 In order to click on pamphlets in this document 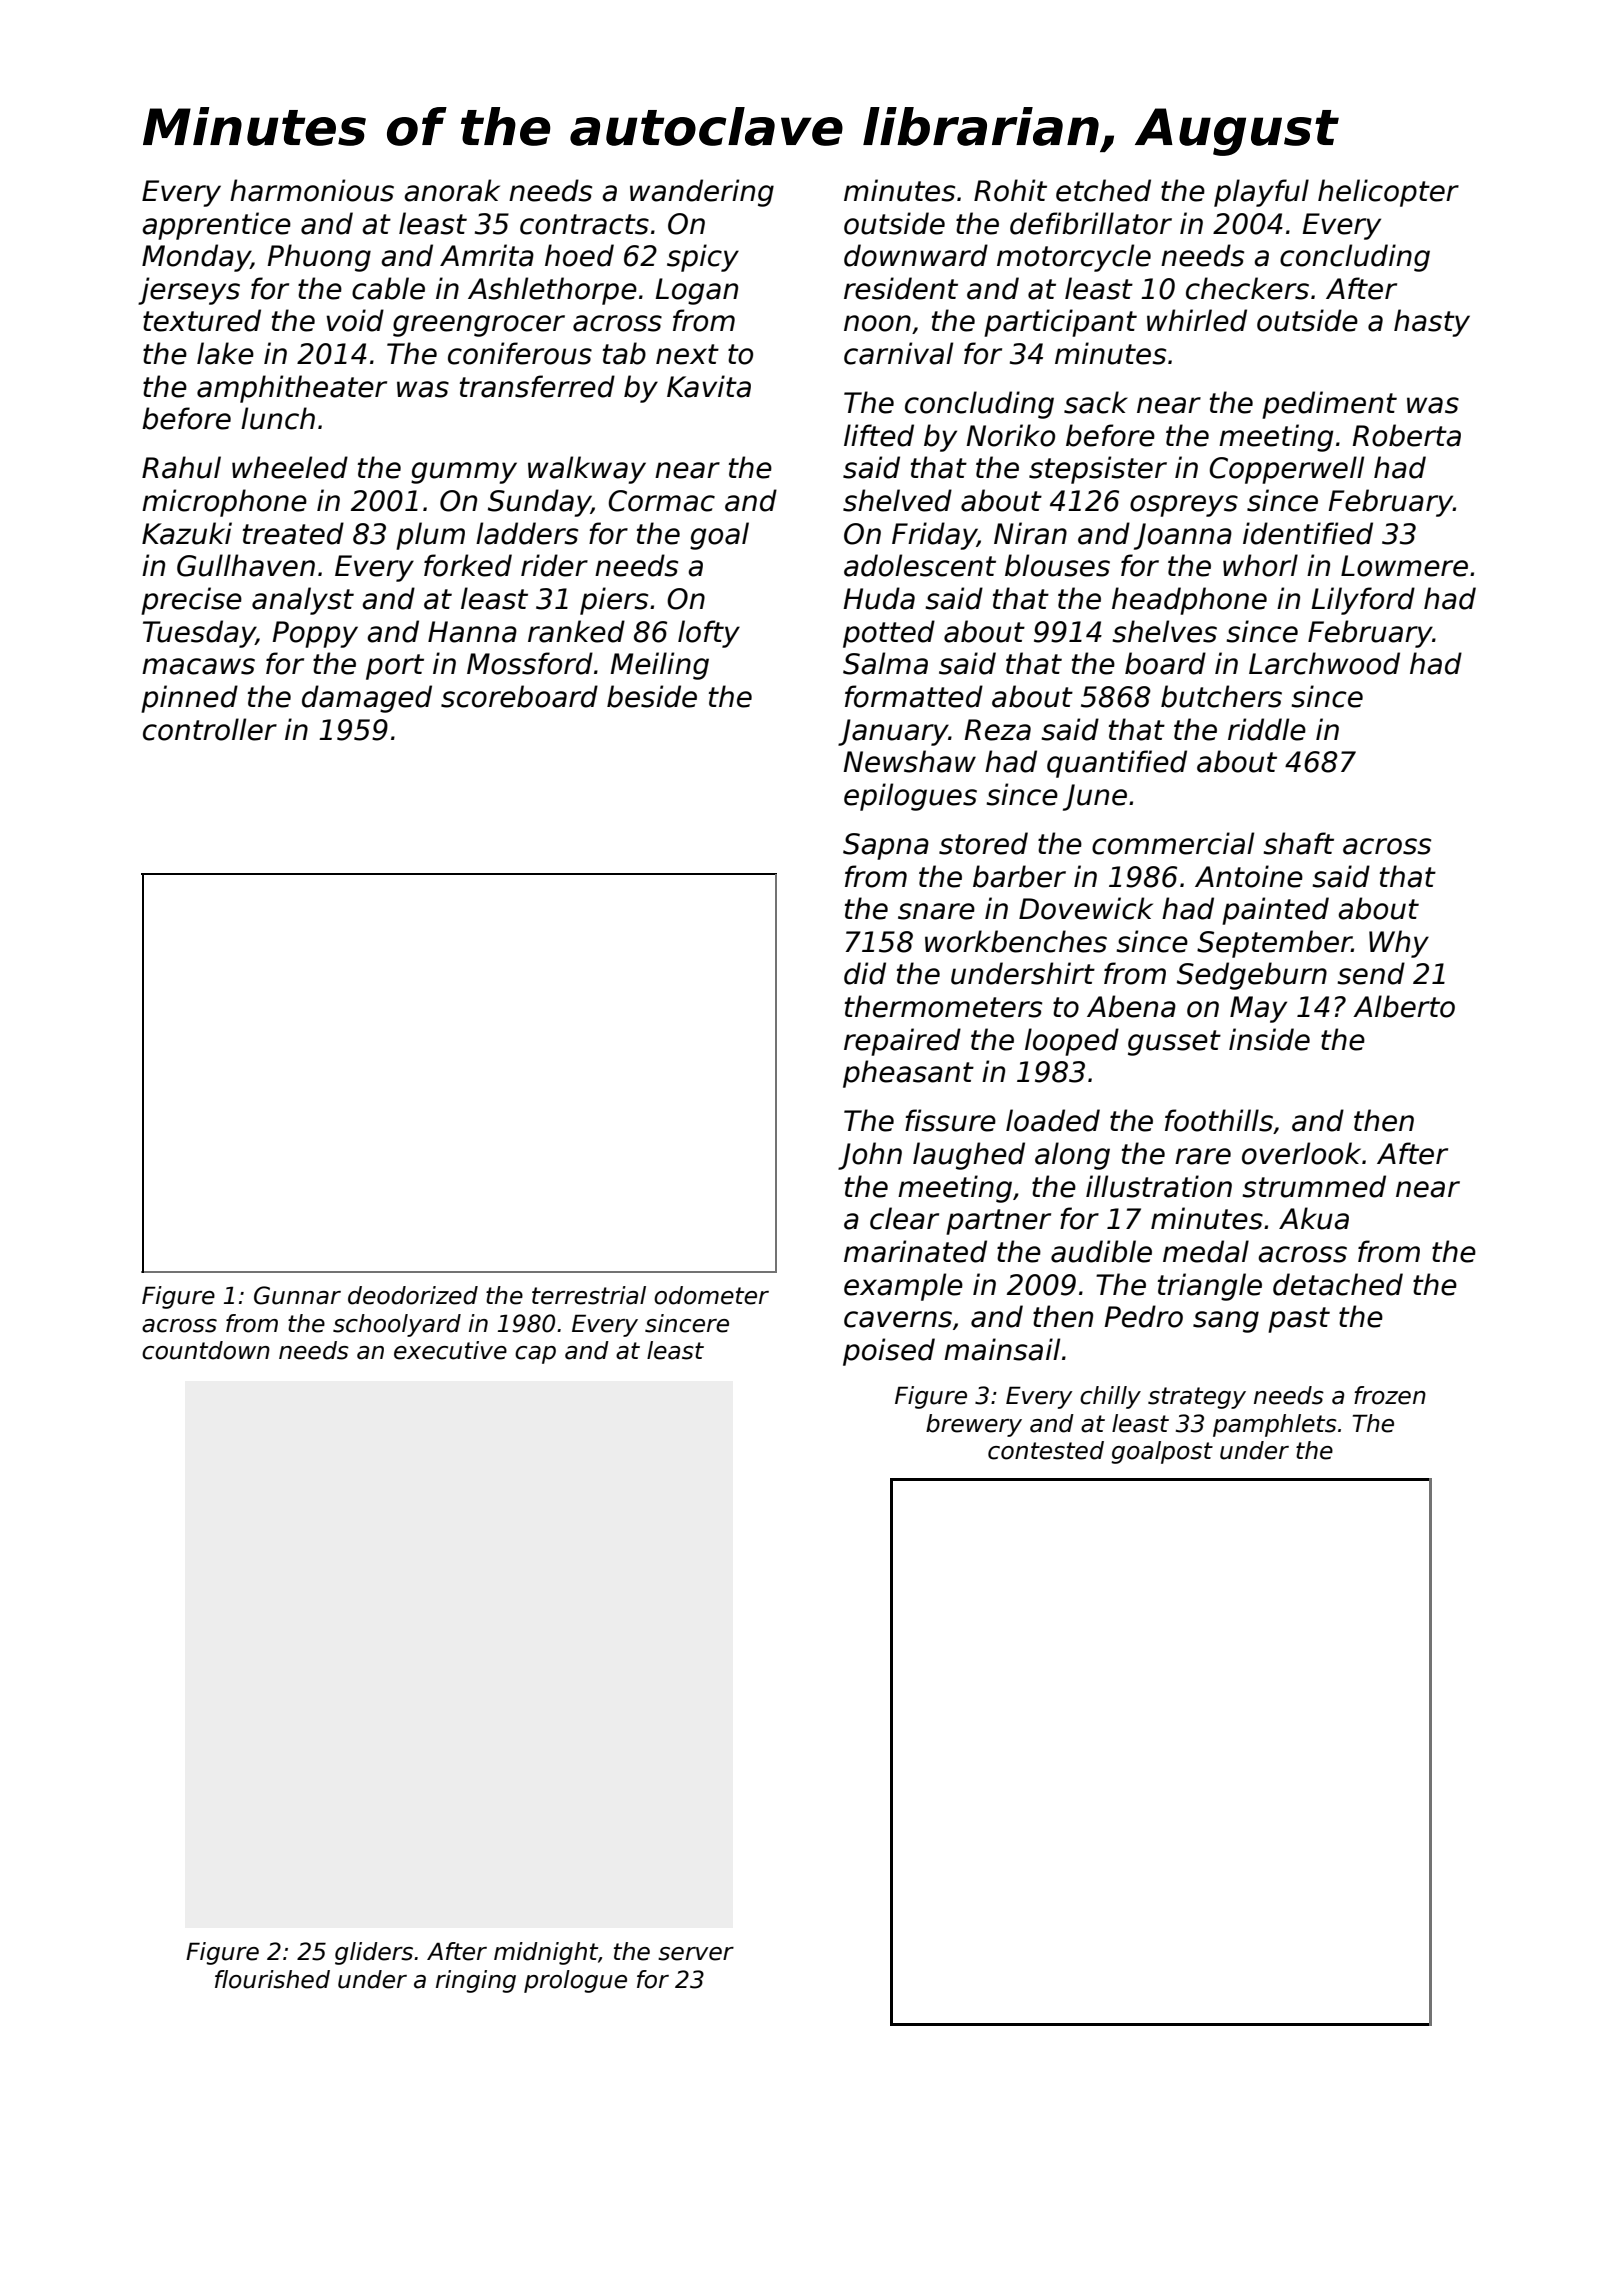, I will do `click(1275, 1425)`.
